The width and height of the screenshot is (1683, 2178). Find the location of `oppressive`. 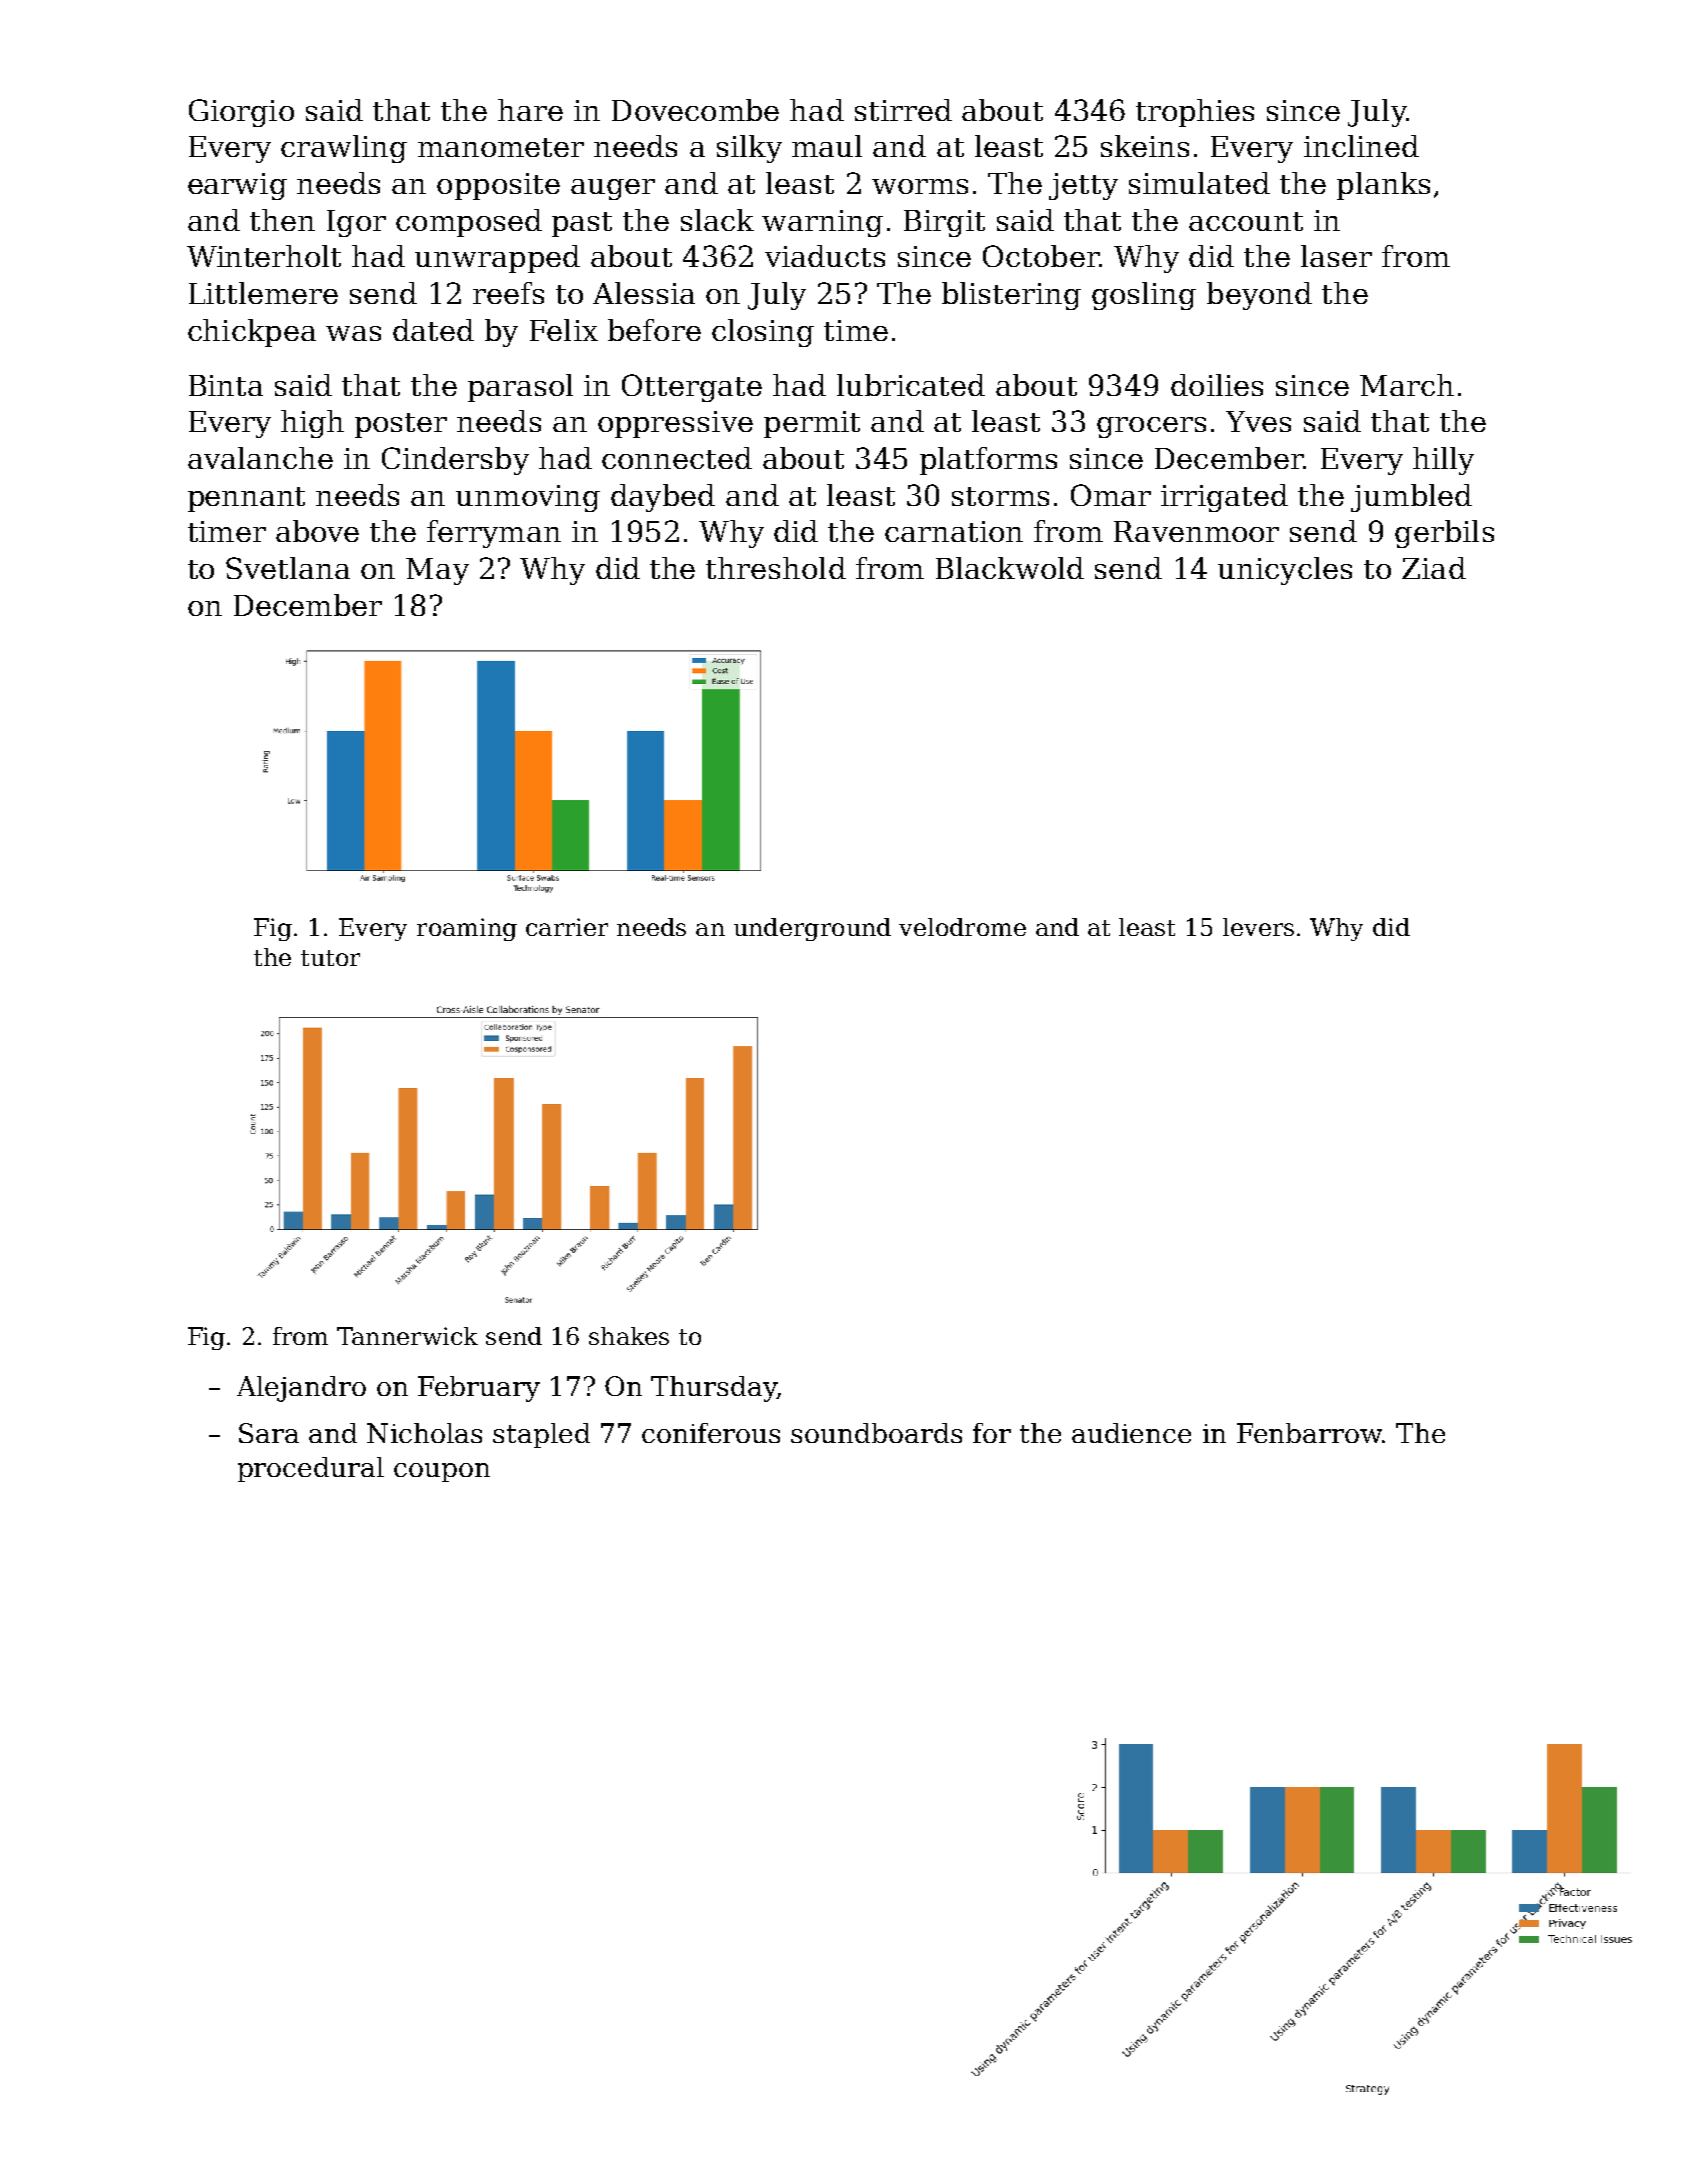

oppressive is located at coordinates (675, 424).
